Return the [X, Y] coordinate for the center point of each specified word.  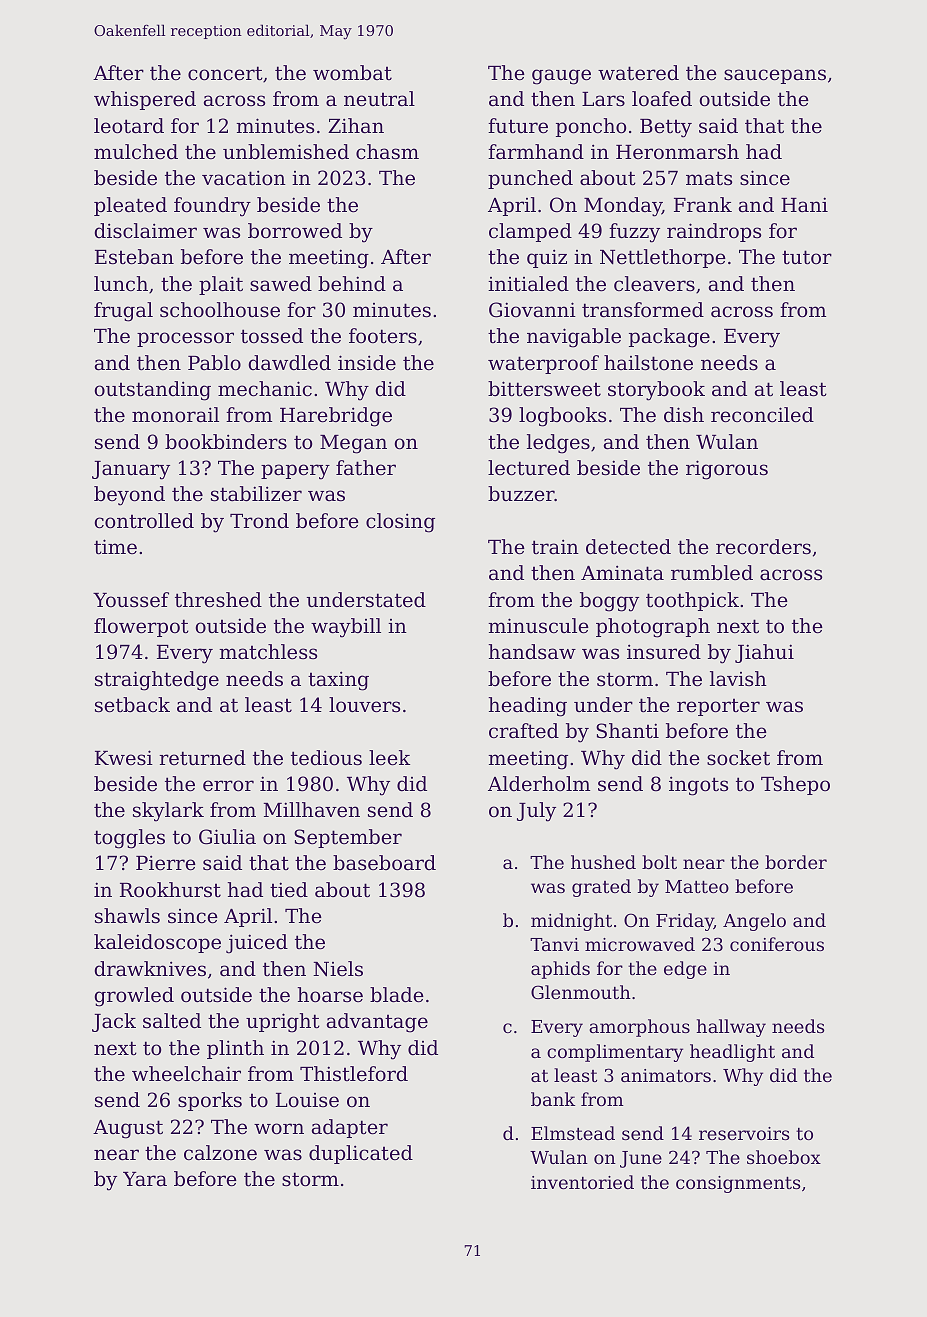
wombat [352, 73]
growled [134, 997]
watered [638, 73]
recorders [763, 547]
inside [367, 363]
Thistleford [354, 1074]
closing [400, 523]
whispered [145, 100]
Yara [145, 1179]
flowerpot [141, 627]
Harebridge [336, 417]
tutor [807, 257]
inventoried [582, 1182]
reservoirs [744, 1133]
